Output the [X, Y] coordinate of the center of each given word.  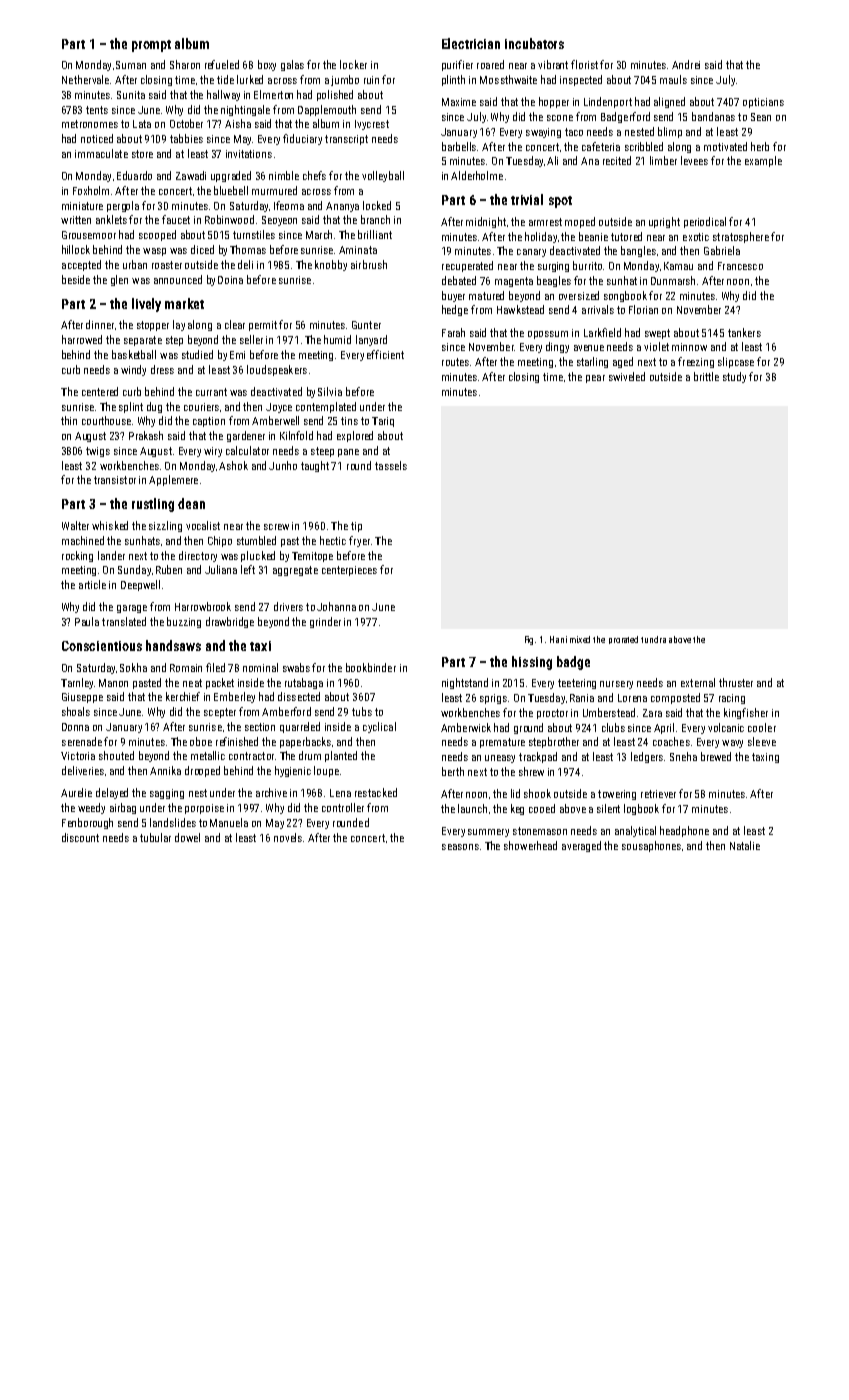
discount [80, 837]
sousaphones [651, 846]
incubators [534, 43]
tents [97, 110]
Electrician [471, 43]
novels [288, 837]
